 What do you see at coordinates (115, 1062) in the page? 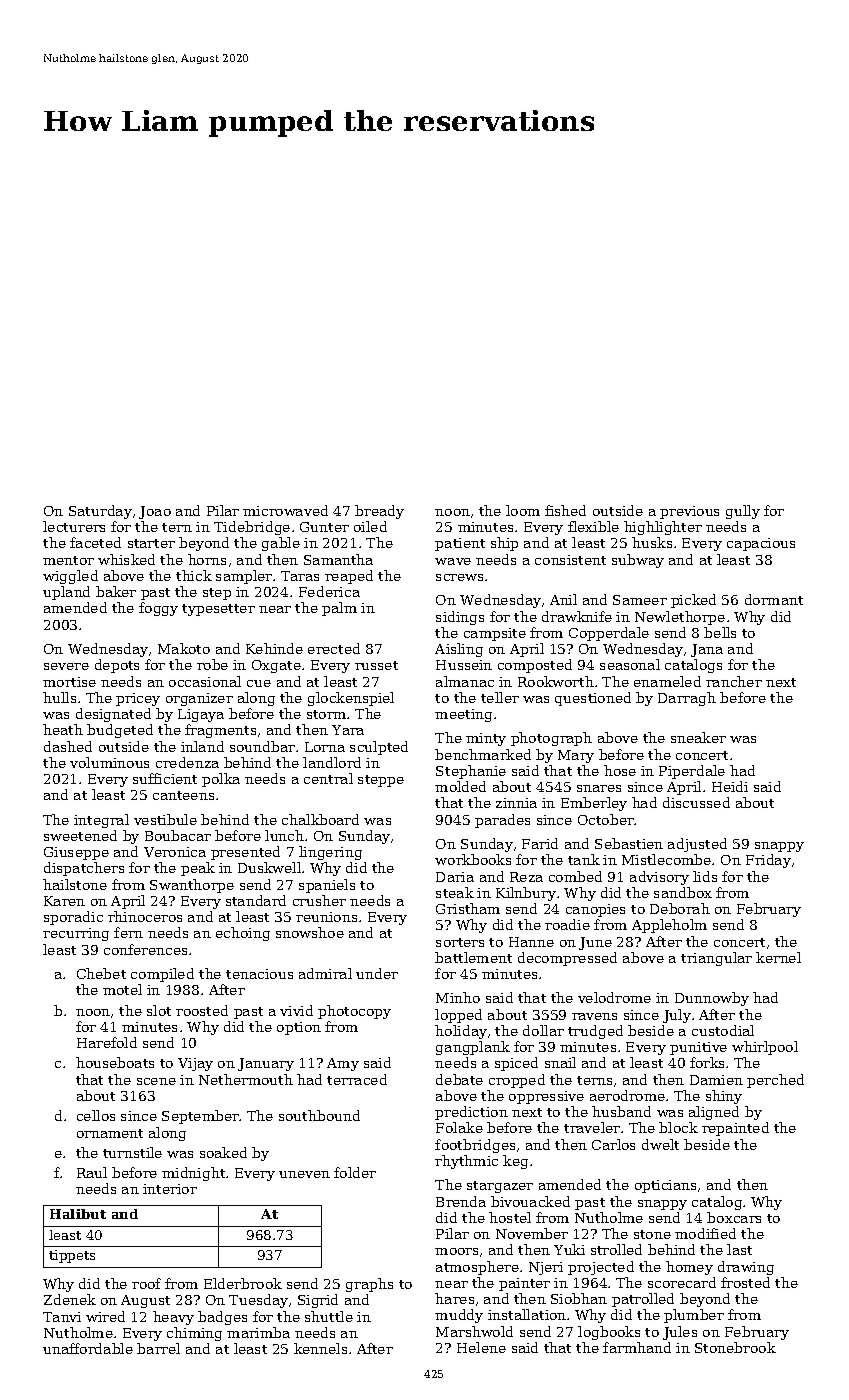
I see `houseboats` at bounding box center [115, 1062].
